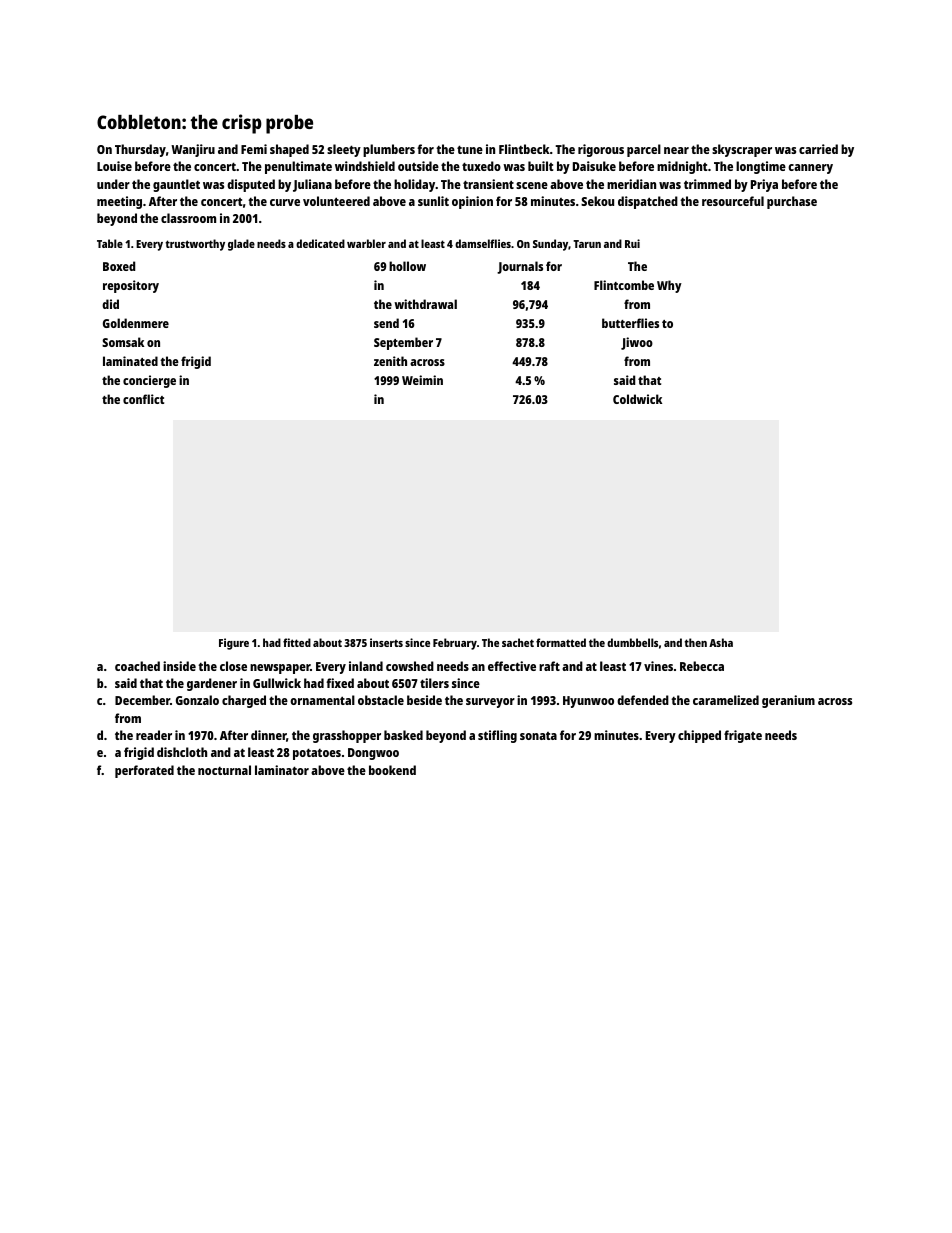 Image resolution: width=952 pixels, height=1233 pixels. Describe the element at coordinates (390, 361) in the page. I see `zenith` at that location.
